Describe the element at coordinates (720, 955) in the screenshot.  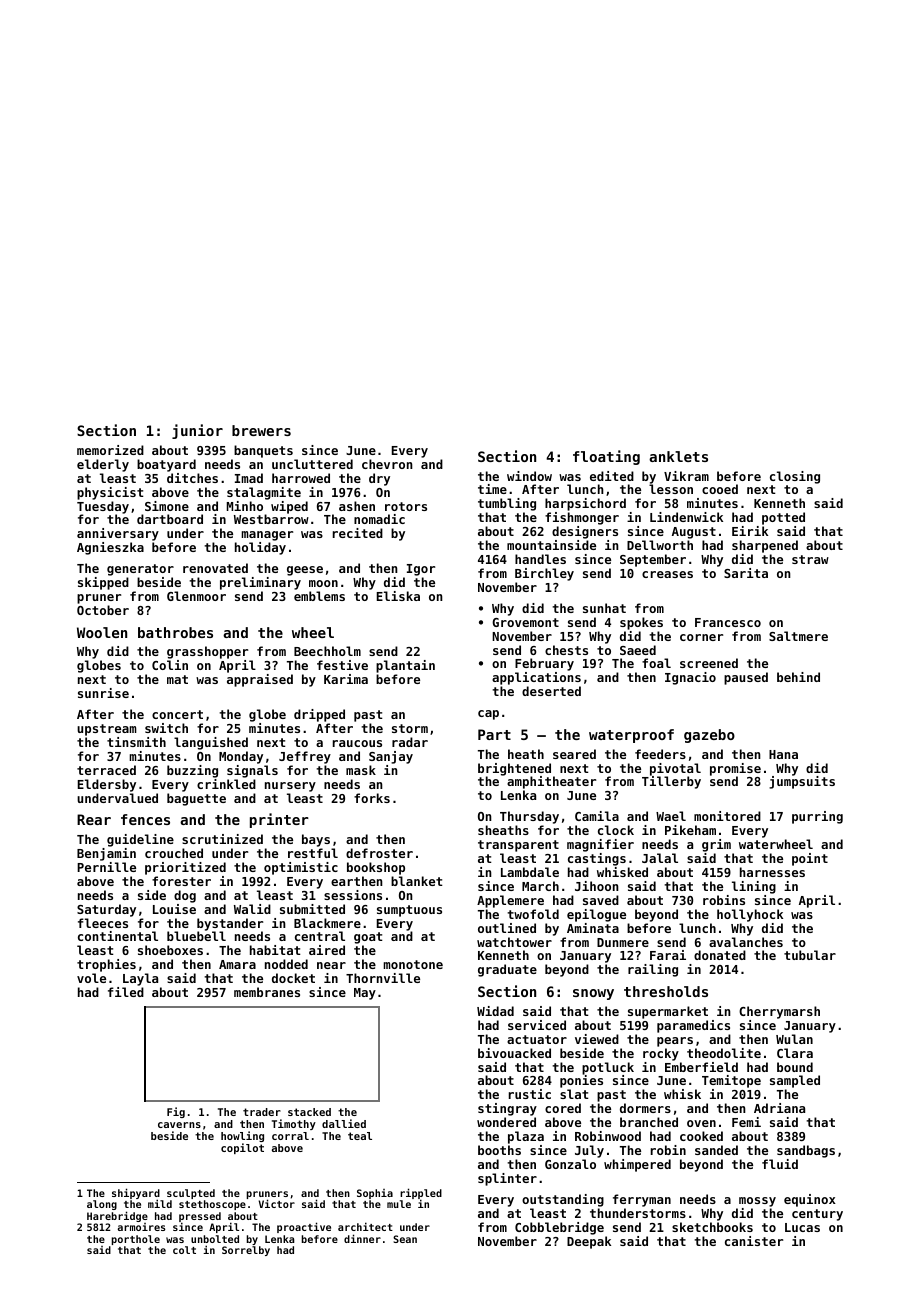
I see `donated` at that location.
